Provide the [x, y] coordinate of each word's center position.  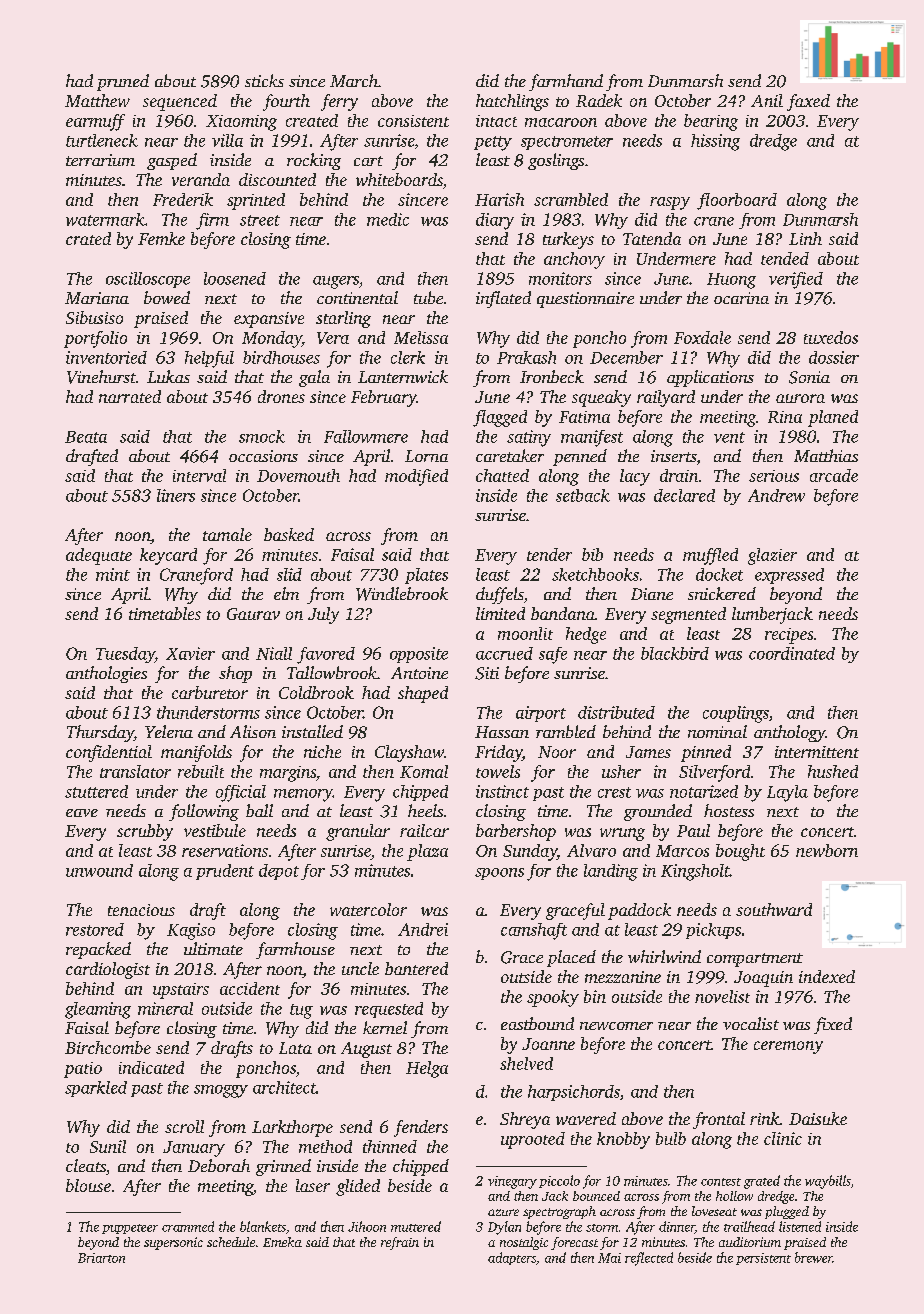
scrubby [145, 832]
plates [426, 576]
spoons [499, 874]
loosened [235, 278]
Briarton [101, 1258]
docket [719, 574]
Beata [86, 437]
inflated [503, 299]
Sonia [809, 377]
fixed [833, 1025]
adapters [512, 1258]
